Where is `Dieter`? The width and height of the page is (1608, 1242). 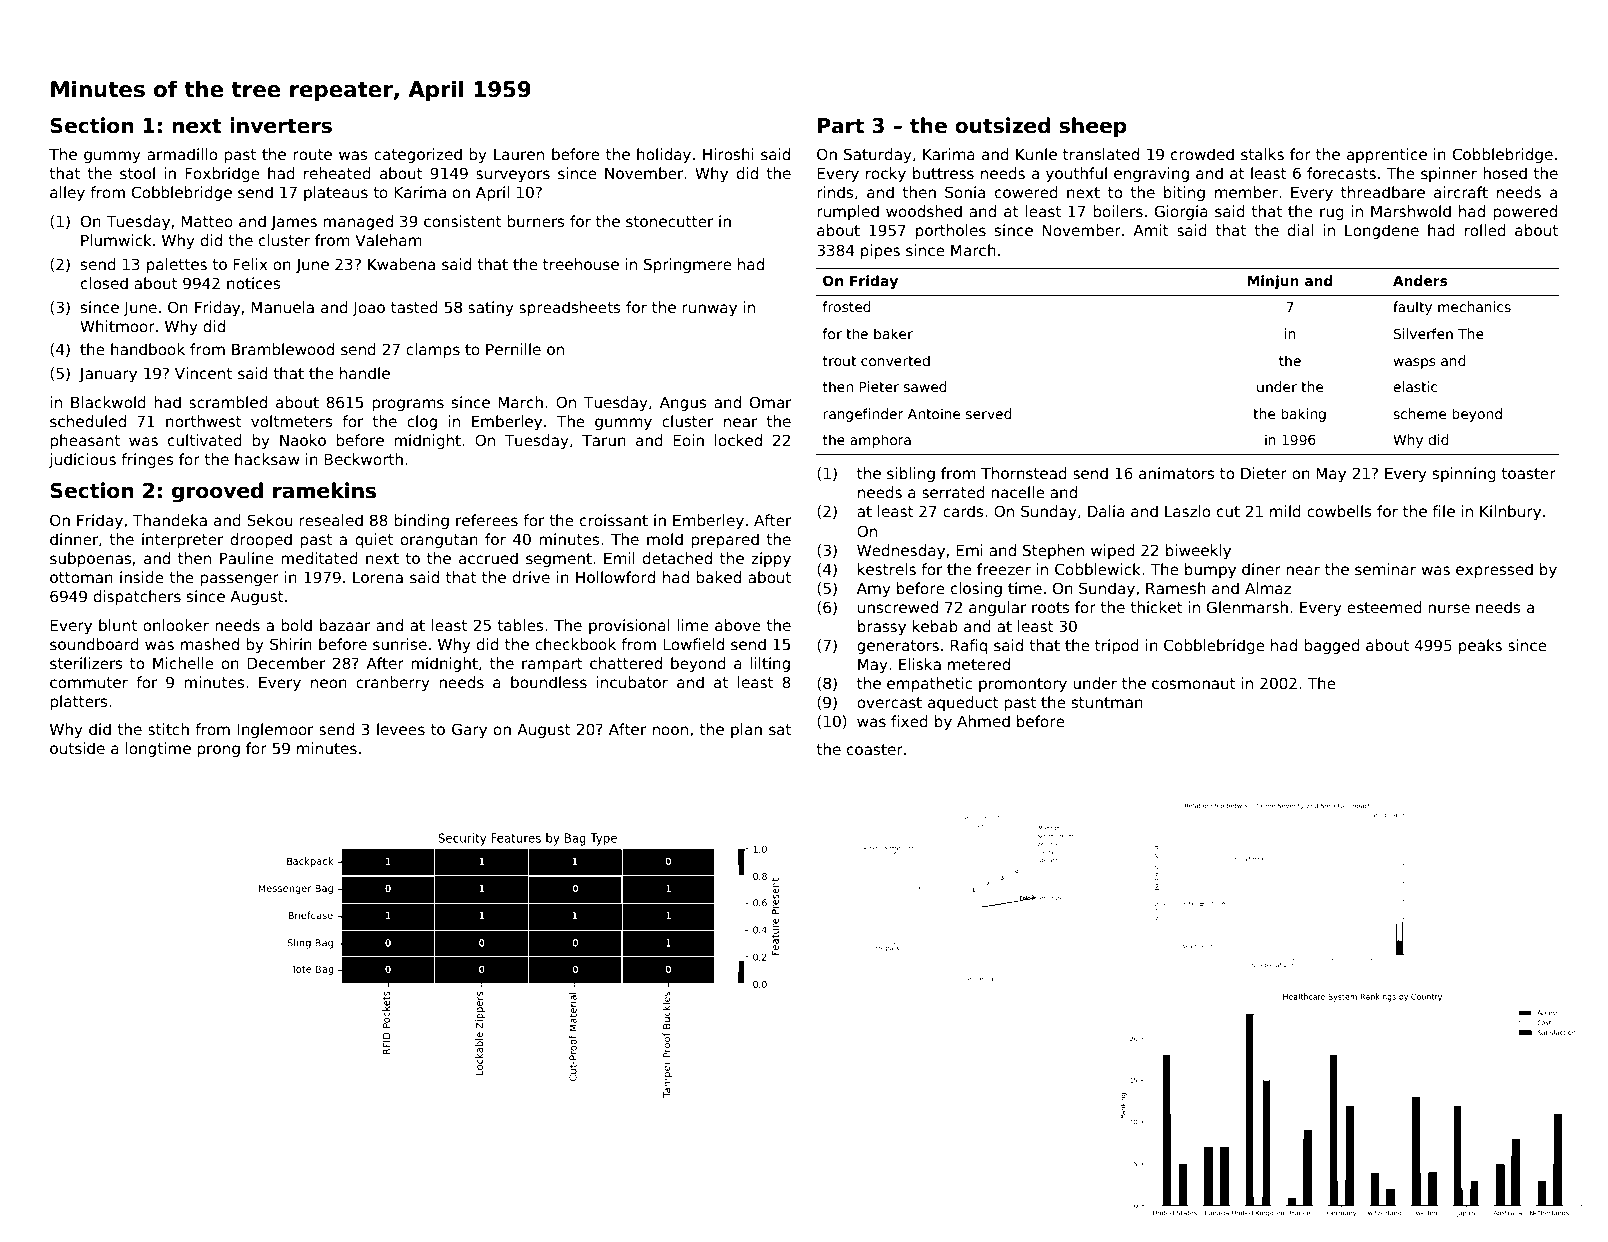 Dieter is located at coordinates (1264, 473).
